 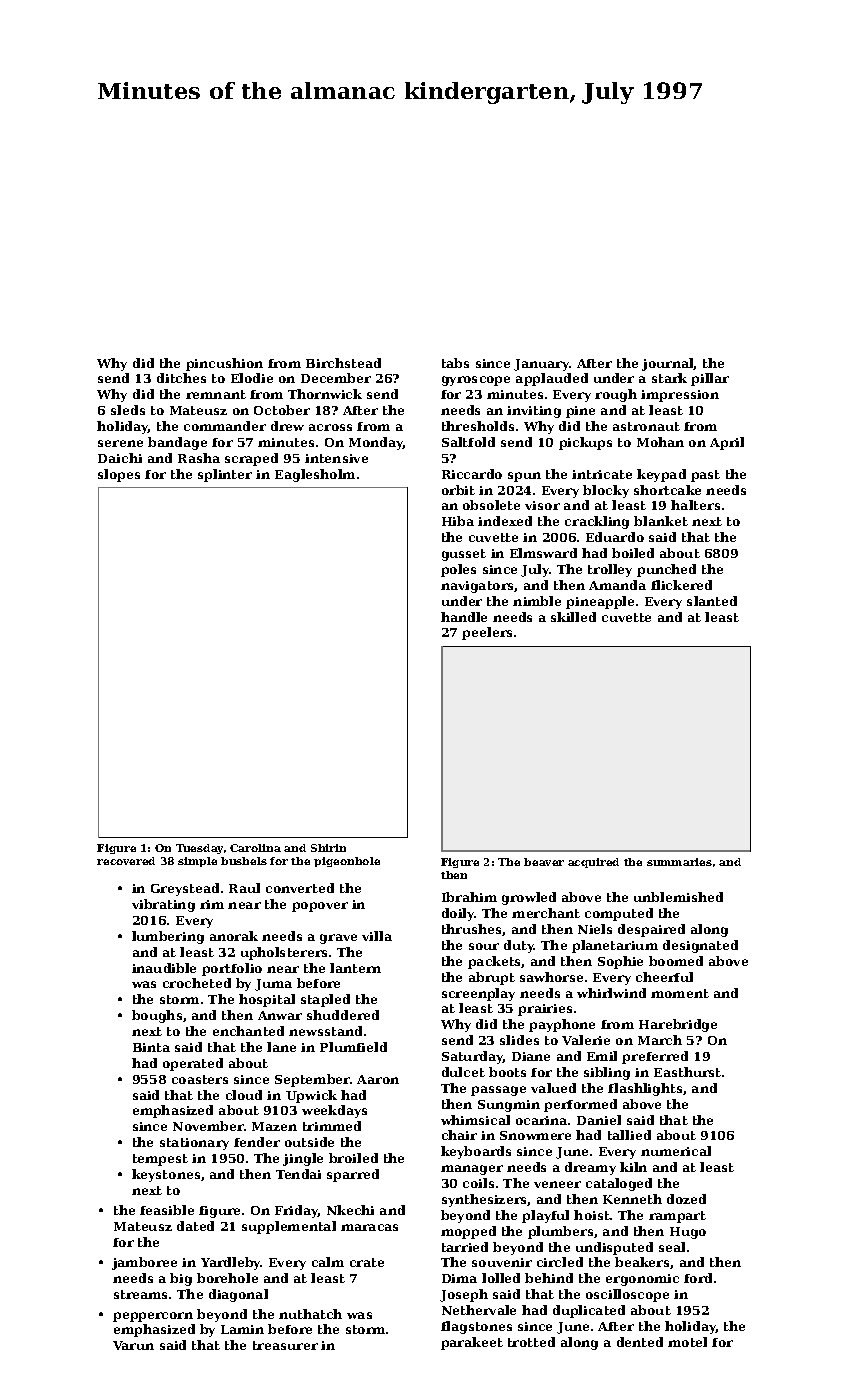 What do you see at coordinates (320, 907) in the image?
I see `popover` at bounding box center [320, 907].
